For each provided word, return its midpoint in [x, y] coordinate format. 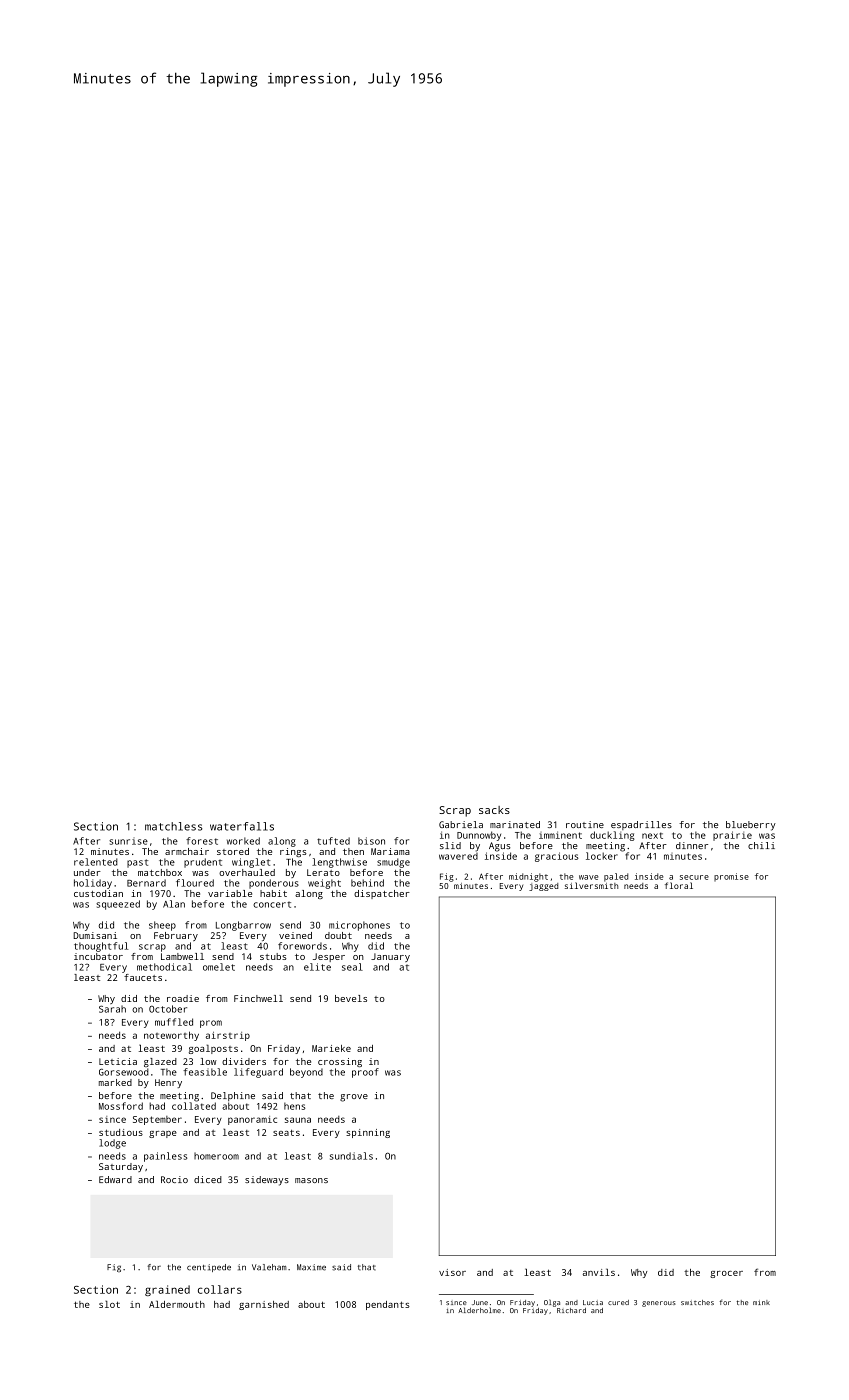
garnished [264, 1305]
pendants [388, 1305]
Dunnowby [479, 836]
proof [365, 1073]
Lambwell [182, 956]
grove [354, 1098]
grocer [726, 1274]
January [390, 957]
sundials [351, 1156]
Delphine [233, 1096]
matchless [173, 826]
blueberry [751, 826]
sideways [267, 1181]
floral [679, 885]
